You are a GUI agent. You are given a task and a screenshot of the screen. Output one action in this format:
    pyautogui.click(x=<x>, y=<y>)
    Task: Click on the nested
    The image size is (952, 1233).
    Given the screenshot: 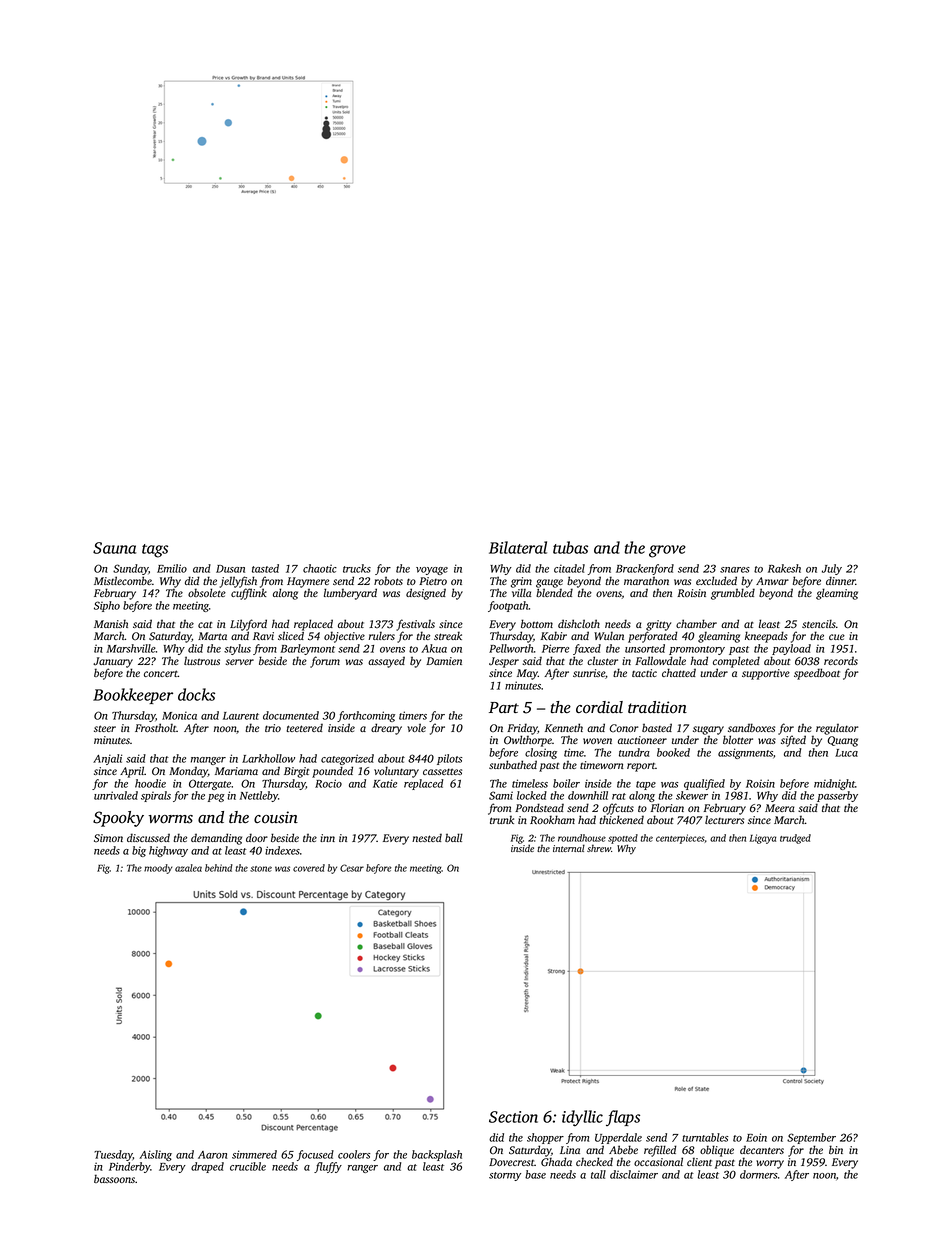 What is the action you would take?
    pyautogui.click(x=427, y=837)
